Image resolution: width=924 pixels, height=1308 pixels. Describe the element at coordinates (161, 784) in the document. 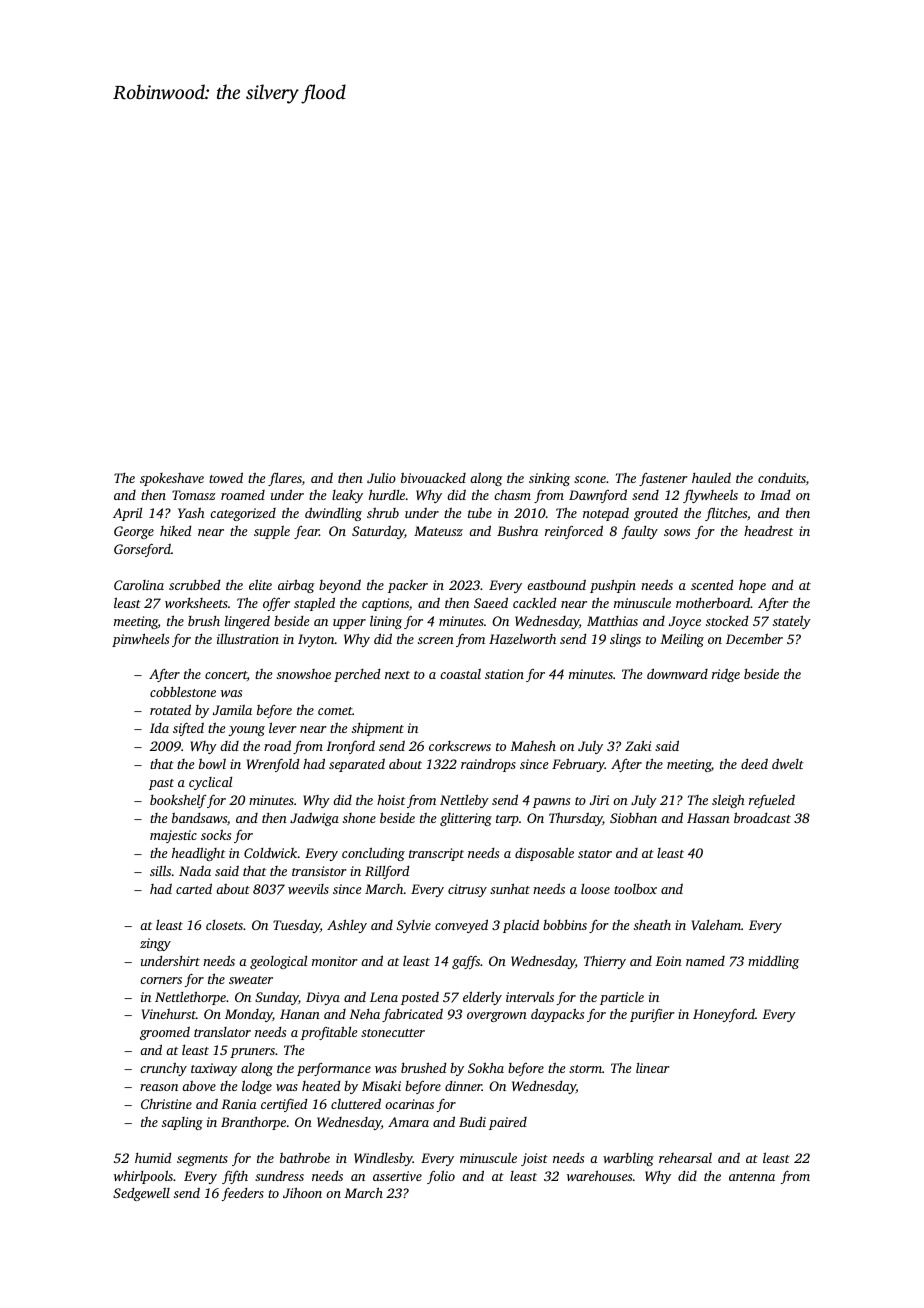

I see `past` at that location.
